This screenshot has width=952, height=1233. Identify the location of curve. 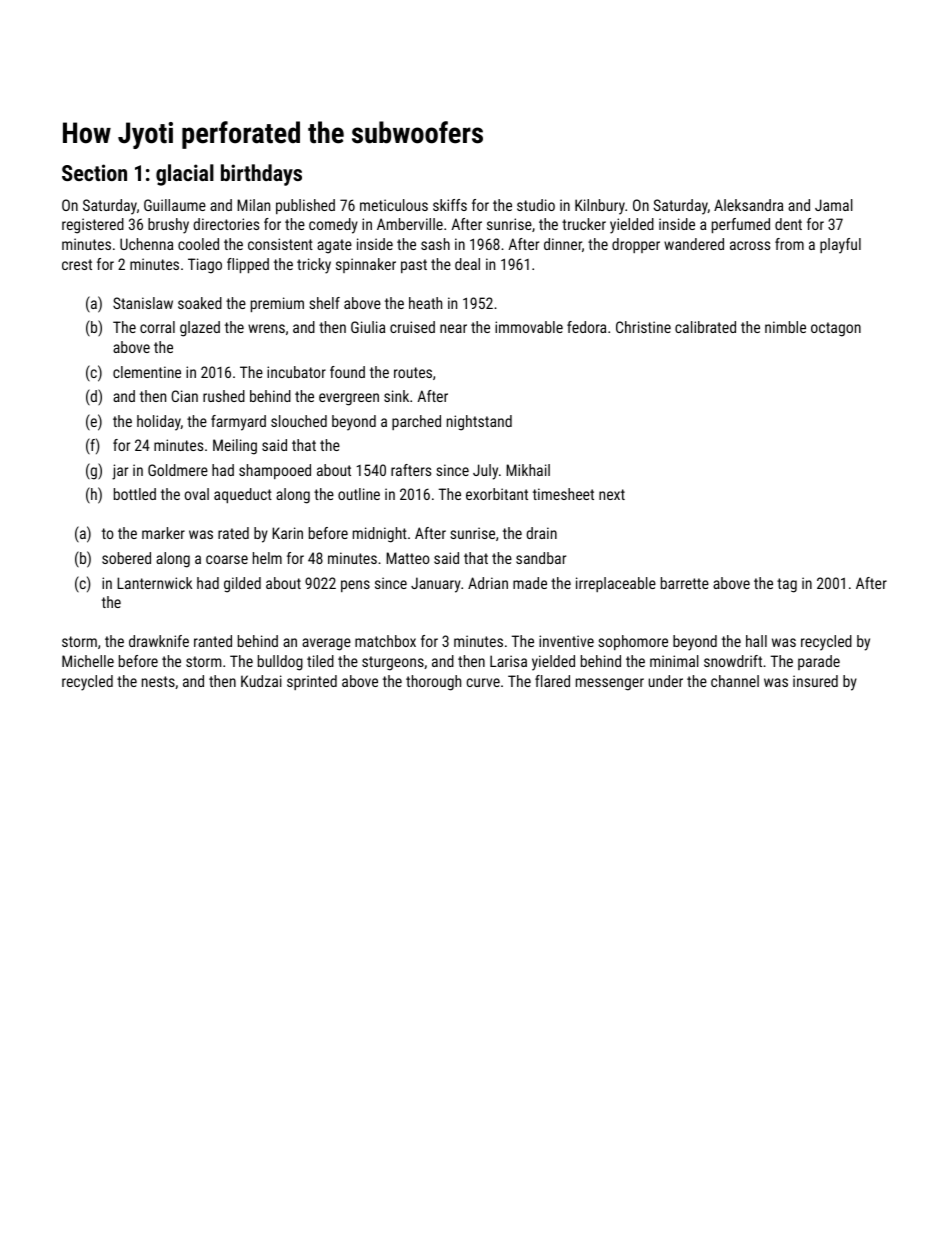
(483, 682).
